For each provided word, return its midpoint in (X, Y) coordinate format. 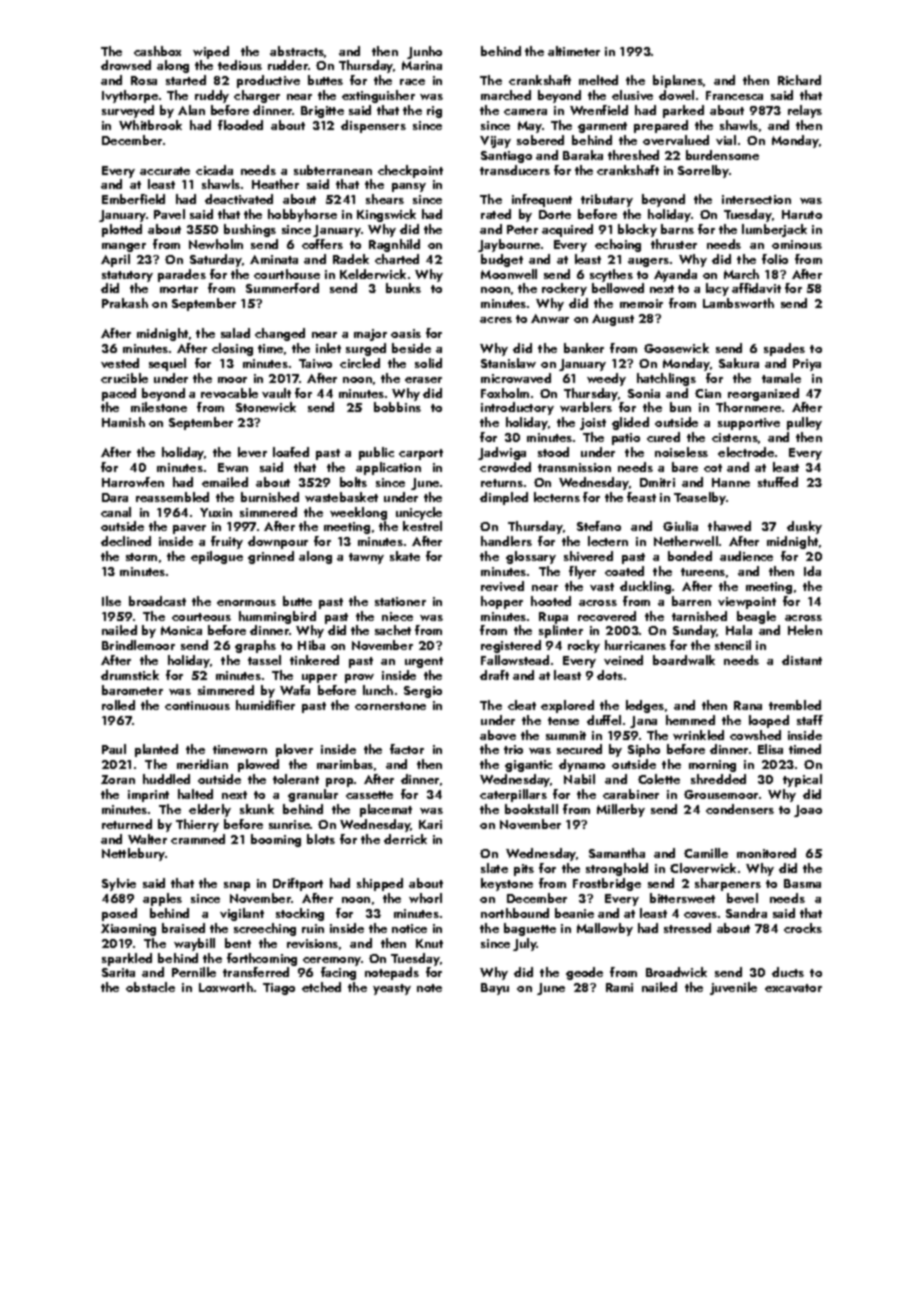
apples (162, 899)
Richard (799, 80)
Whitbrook (150, 125)
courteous (201, 617)
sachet (393, 630)
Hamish (123, 422)
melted (598, 80)
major (370, 335)
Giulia (680, 526)
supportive (749, 424)
